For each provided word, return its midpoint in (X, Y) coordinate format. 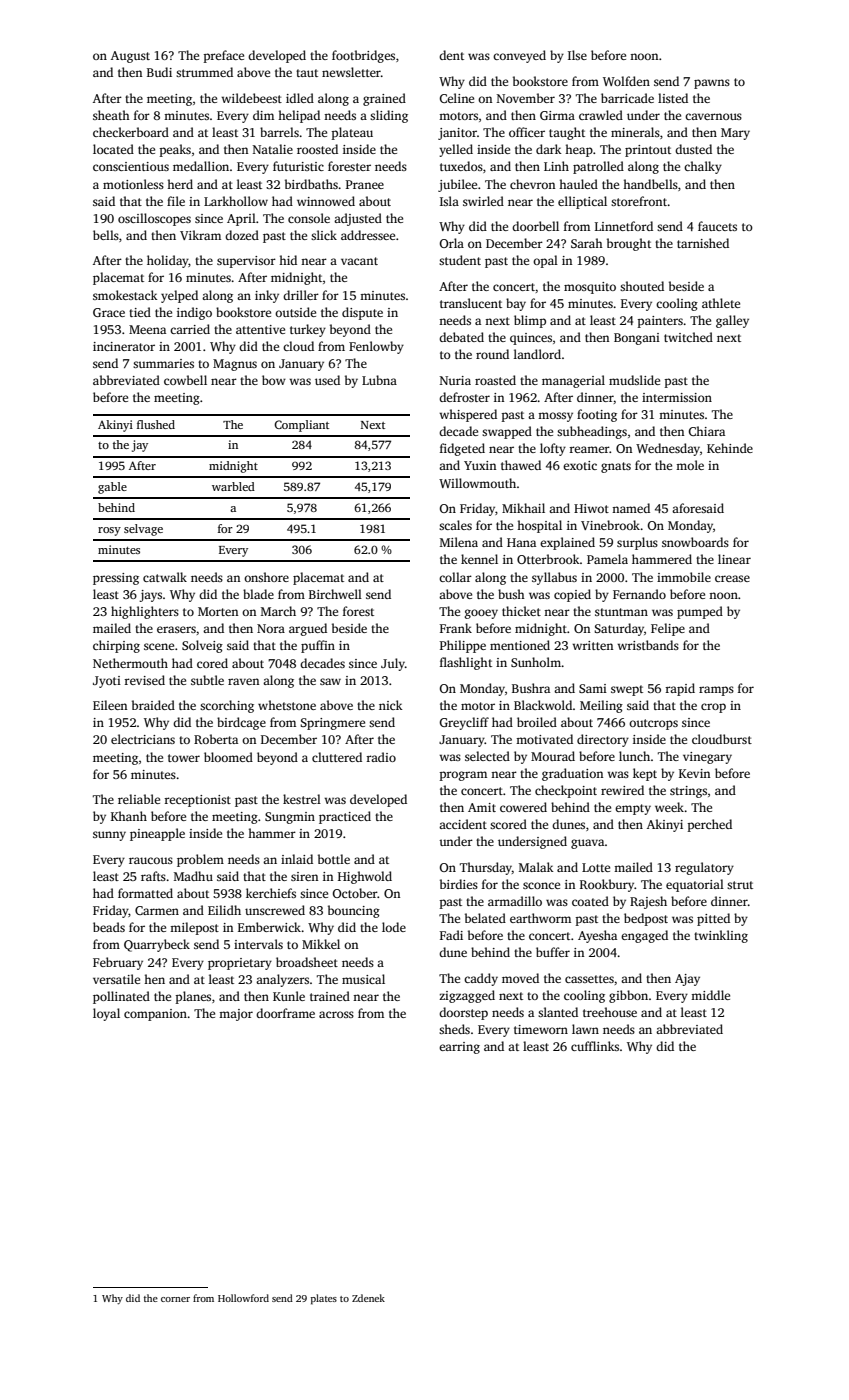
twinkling (721, 936)
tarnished (703, 243)
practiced (345, 817)
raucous (151, 860)
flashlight (466, 663)
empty (633, 809)
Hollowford (243, 1298)
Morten (218, 611)
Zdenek (368, 1298)
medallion (201, 166)
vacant (359, 261)
